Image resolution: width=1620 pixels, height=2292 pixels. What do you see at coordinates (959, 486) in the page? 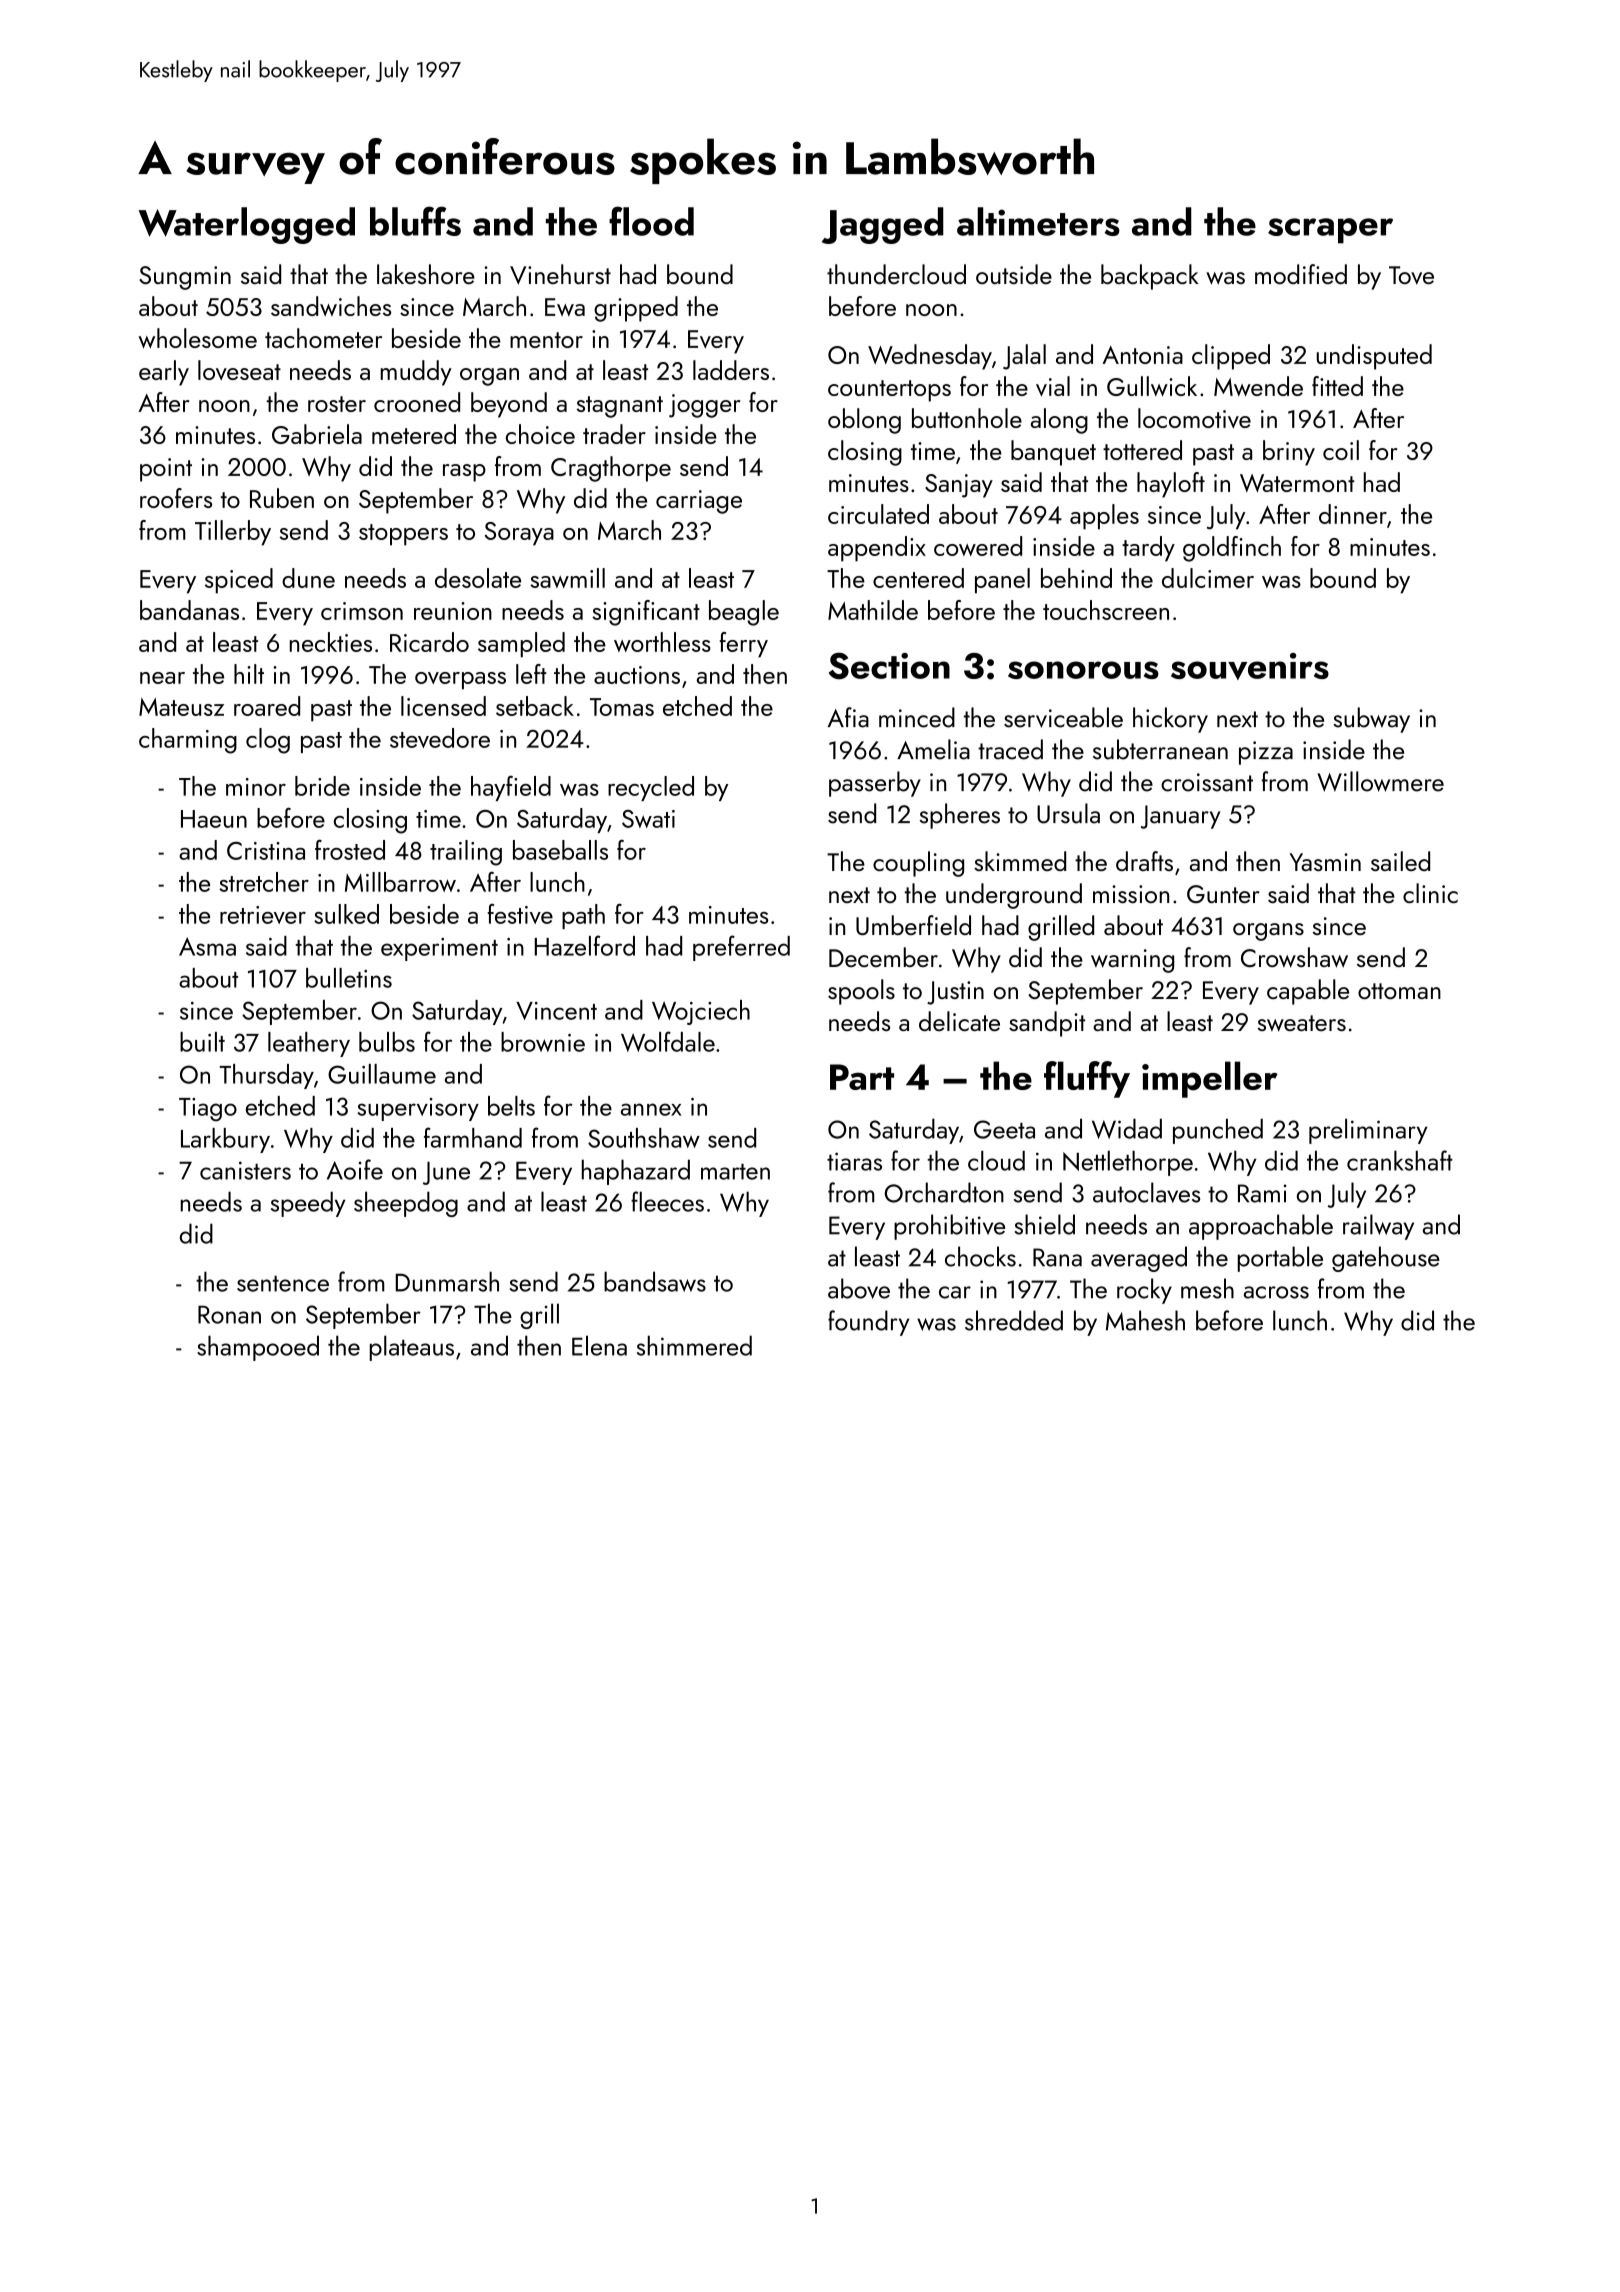
I see `Sanjay` at bounding box center [959, 486].
